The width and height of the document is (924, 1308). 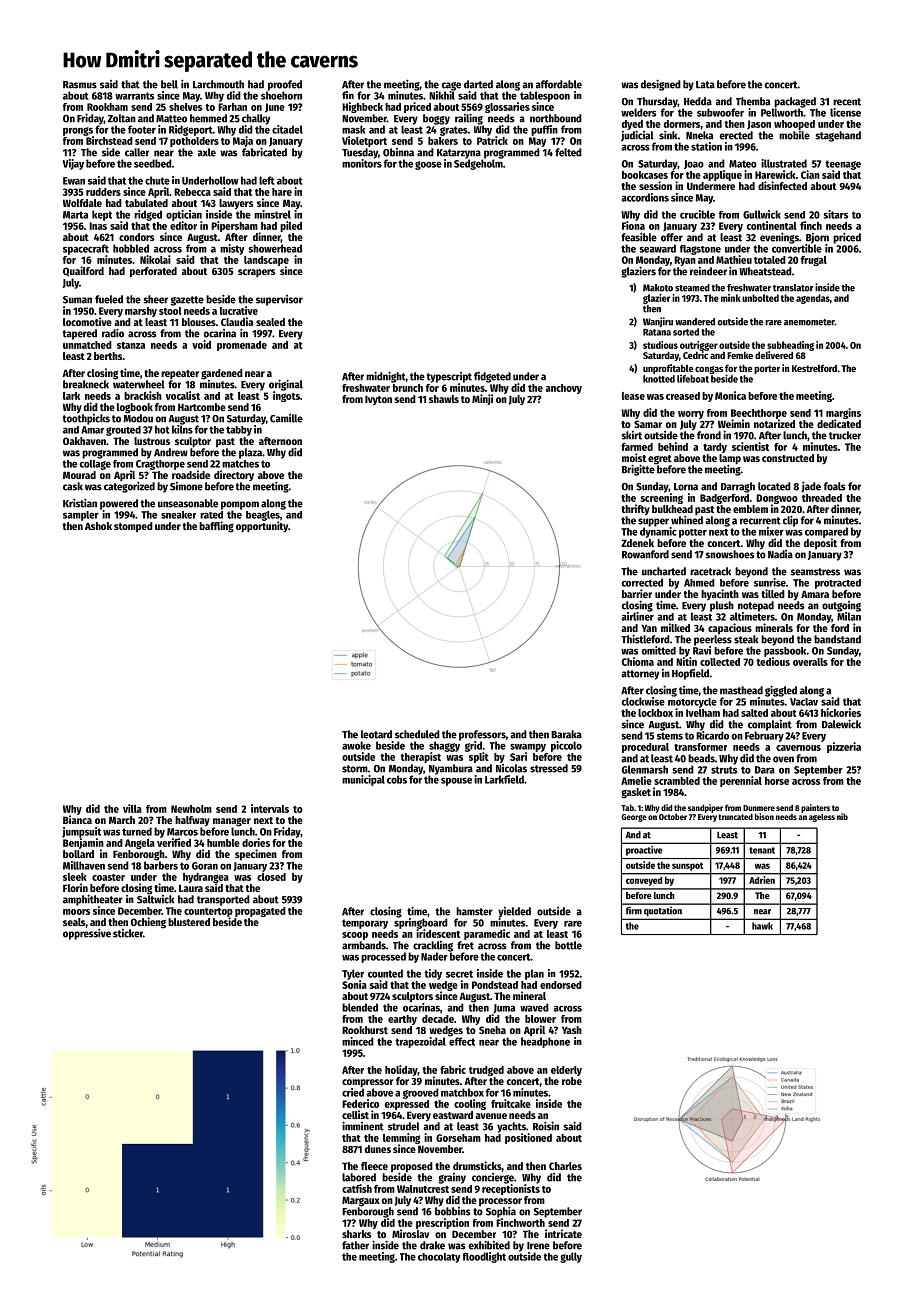 What do you see at coordinates (705, 85) in the document?
I see `Lata` at bounding box center [705, 85].
